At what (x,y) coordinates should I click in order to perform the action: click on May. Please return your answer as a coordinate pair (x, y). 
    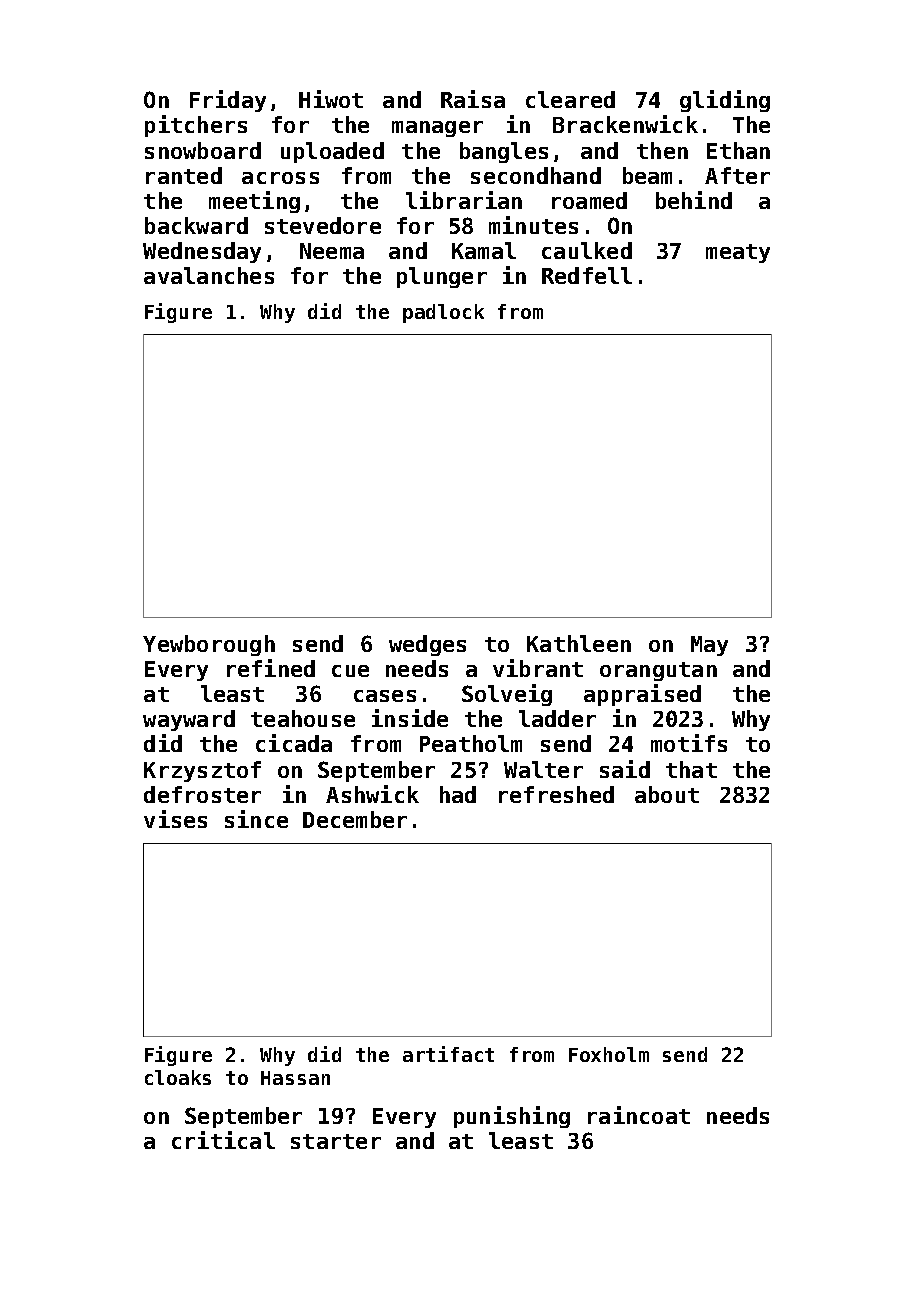
    Looking at the image, I should click on (709, 646).
